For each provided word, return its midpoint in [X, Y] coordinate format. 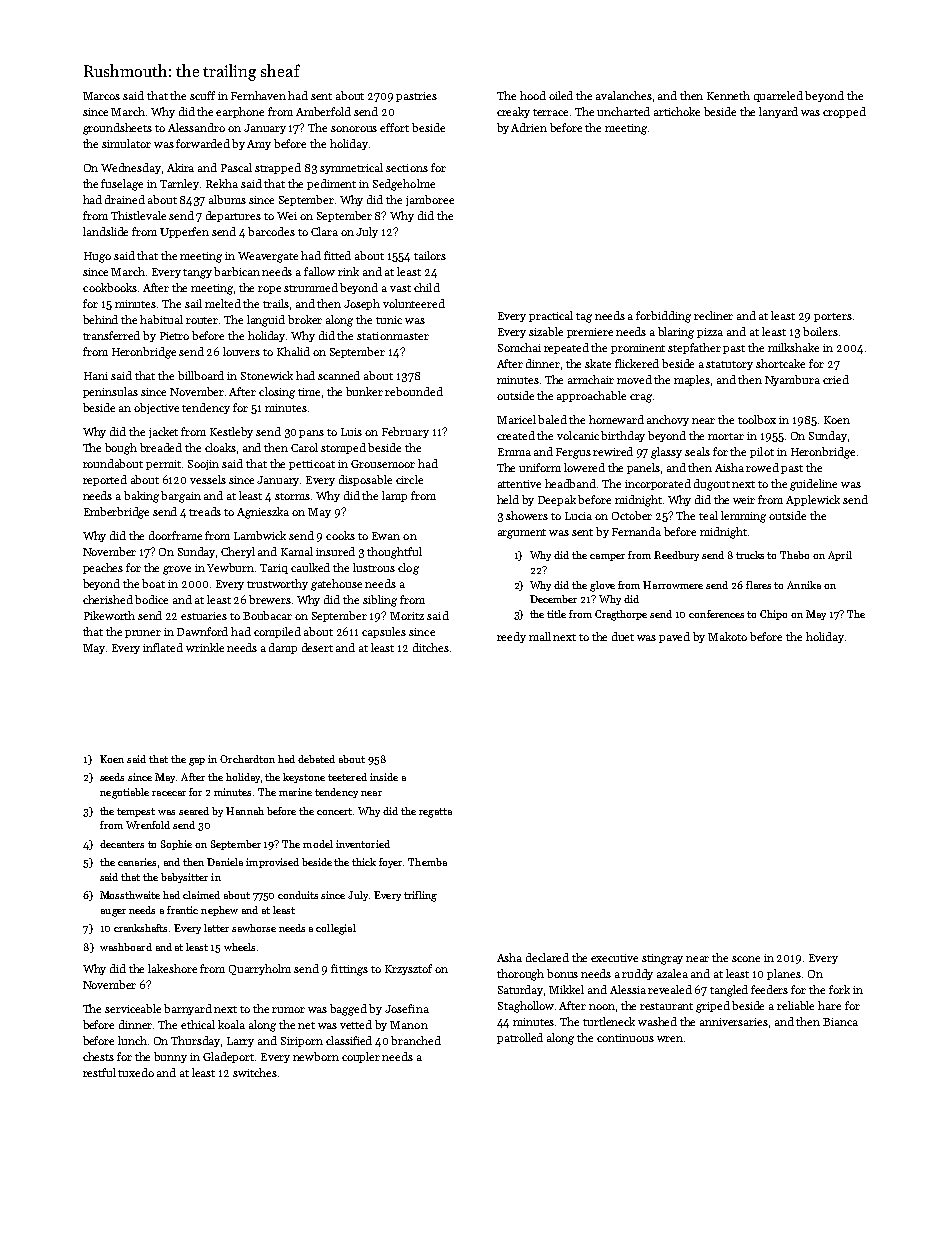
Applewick [813, 500]
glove [602, 586]
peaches [103, 568]
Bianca [840, 1022]
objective [156, 408]
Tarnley [179, 184]
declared [547, 957]
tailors [430, 255]
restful [99, 1072]
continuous [625, 1038]
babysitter [184, 878]
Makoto [727, 636]
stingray [662, 959]
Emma [514, 452]
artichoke [677, 111]
